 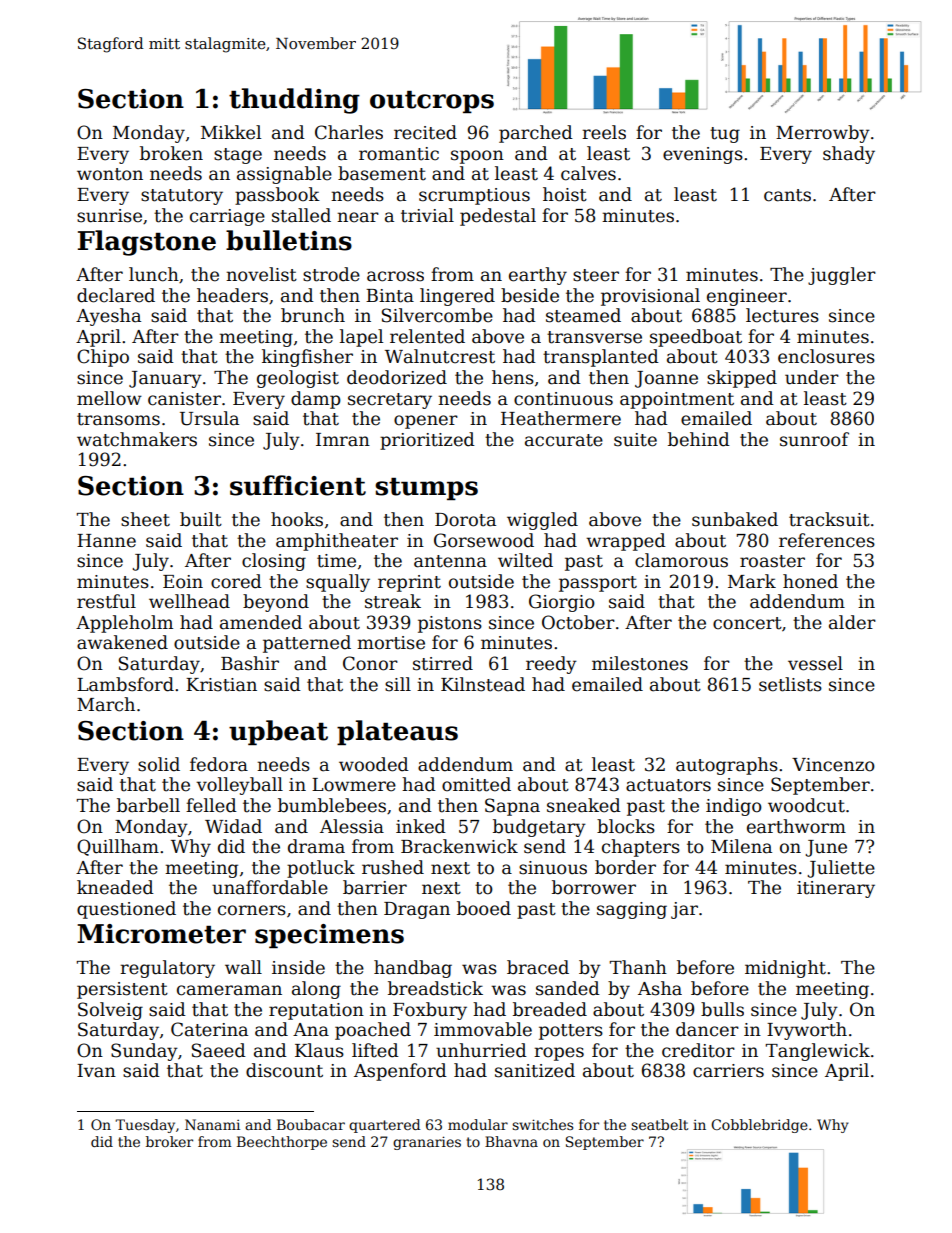 I want to click on tracksuit, so click(x=829, y=519).
